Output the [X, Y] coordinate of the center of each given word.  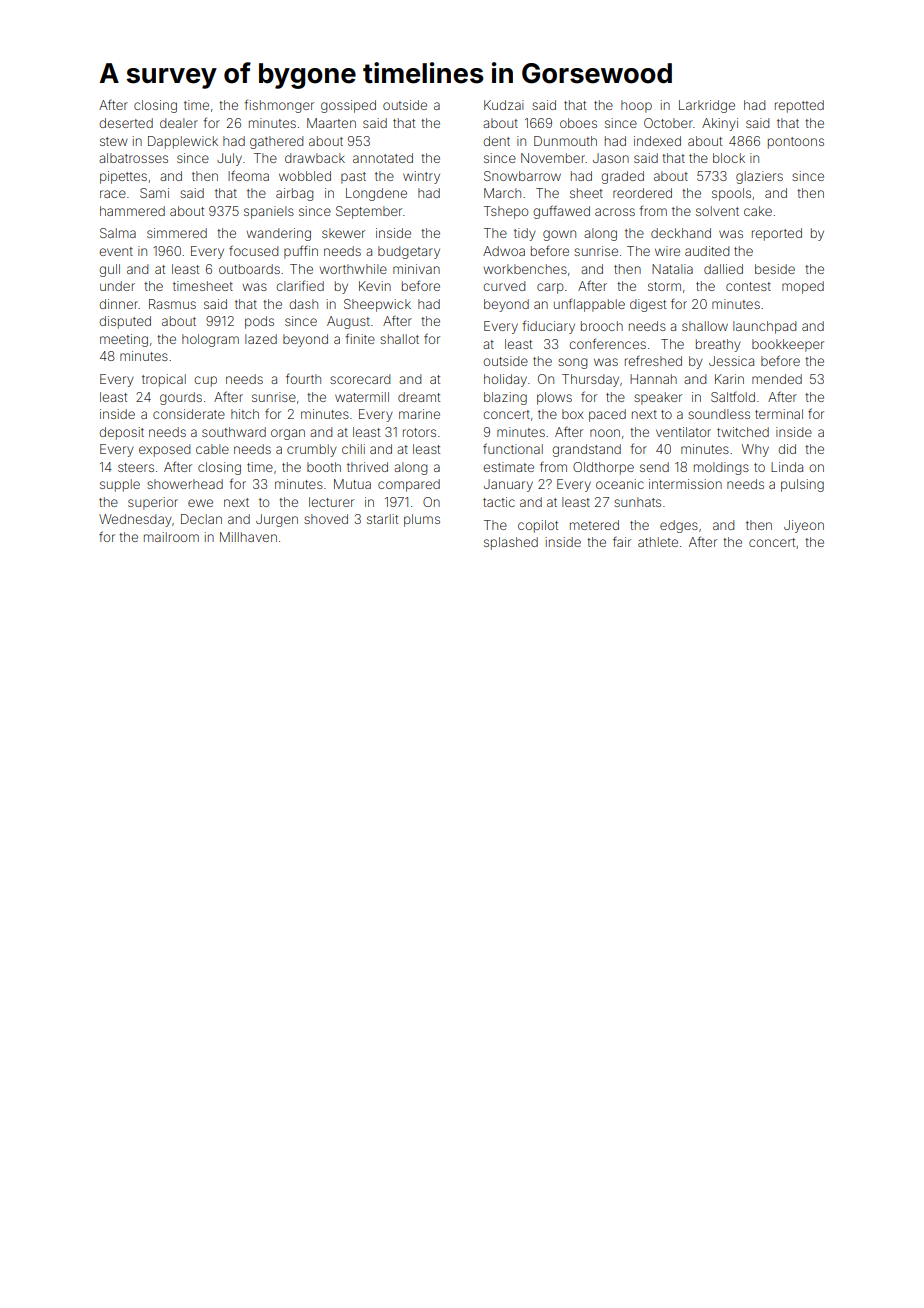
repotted [799, 106]
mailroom [171, 537]
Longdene [376, 194]
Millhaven [248, 537]
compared [409, 485]
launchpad [764, 327]
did [787, 449]
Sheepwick [377, 305]
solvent [717, 211]
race [113, 194]
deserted [126, 123]
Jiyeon [804, 526]
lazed [261, 339]
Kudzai [504, 105]
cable [212, 449]
